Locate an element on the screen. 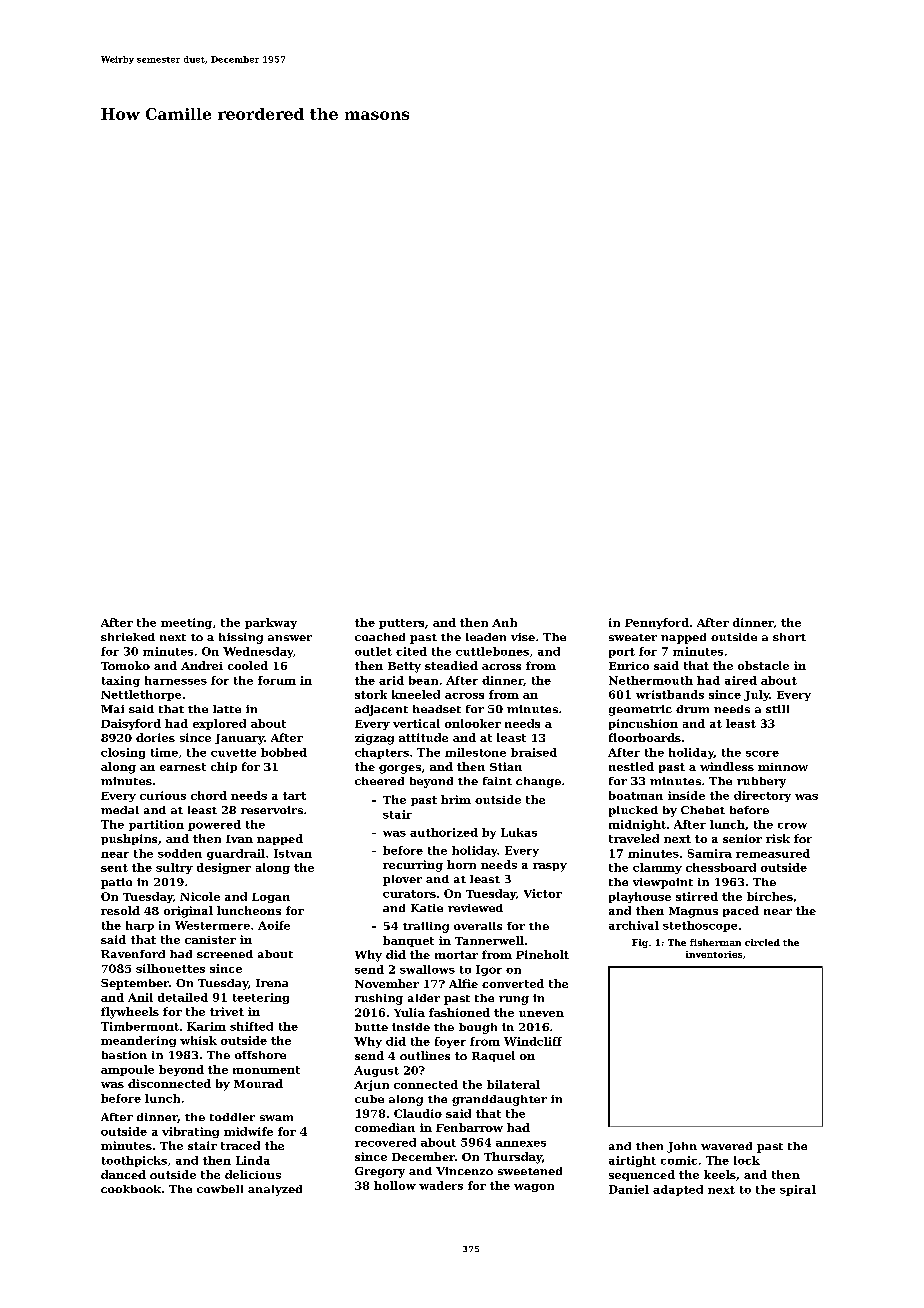 This screenshot has width=924, height=1308. putters is located at coordinates (401, 624).
